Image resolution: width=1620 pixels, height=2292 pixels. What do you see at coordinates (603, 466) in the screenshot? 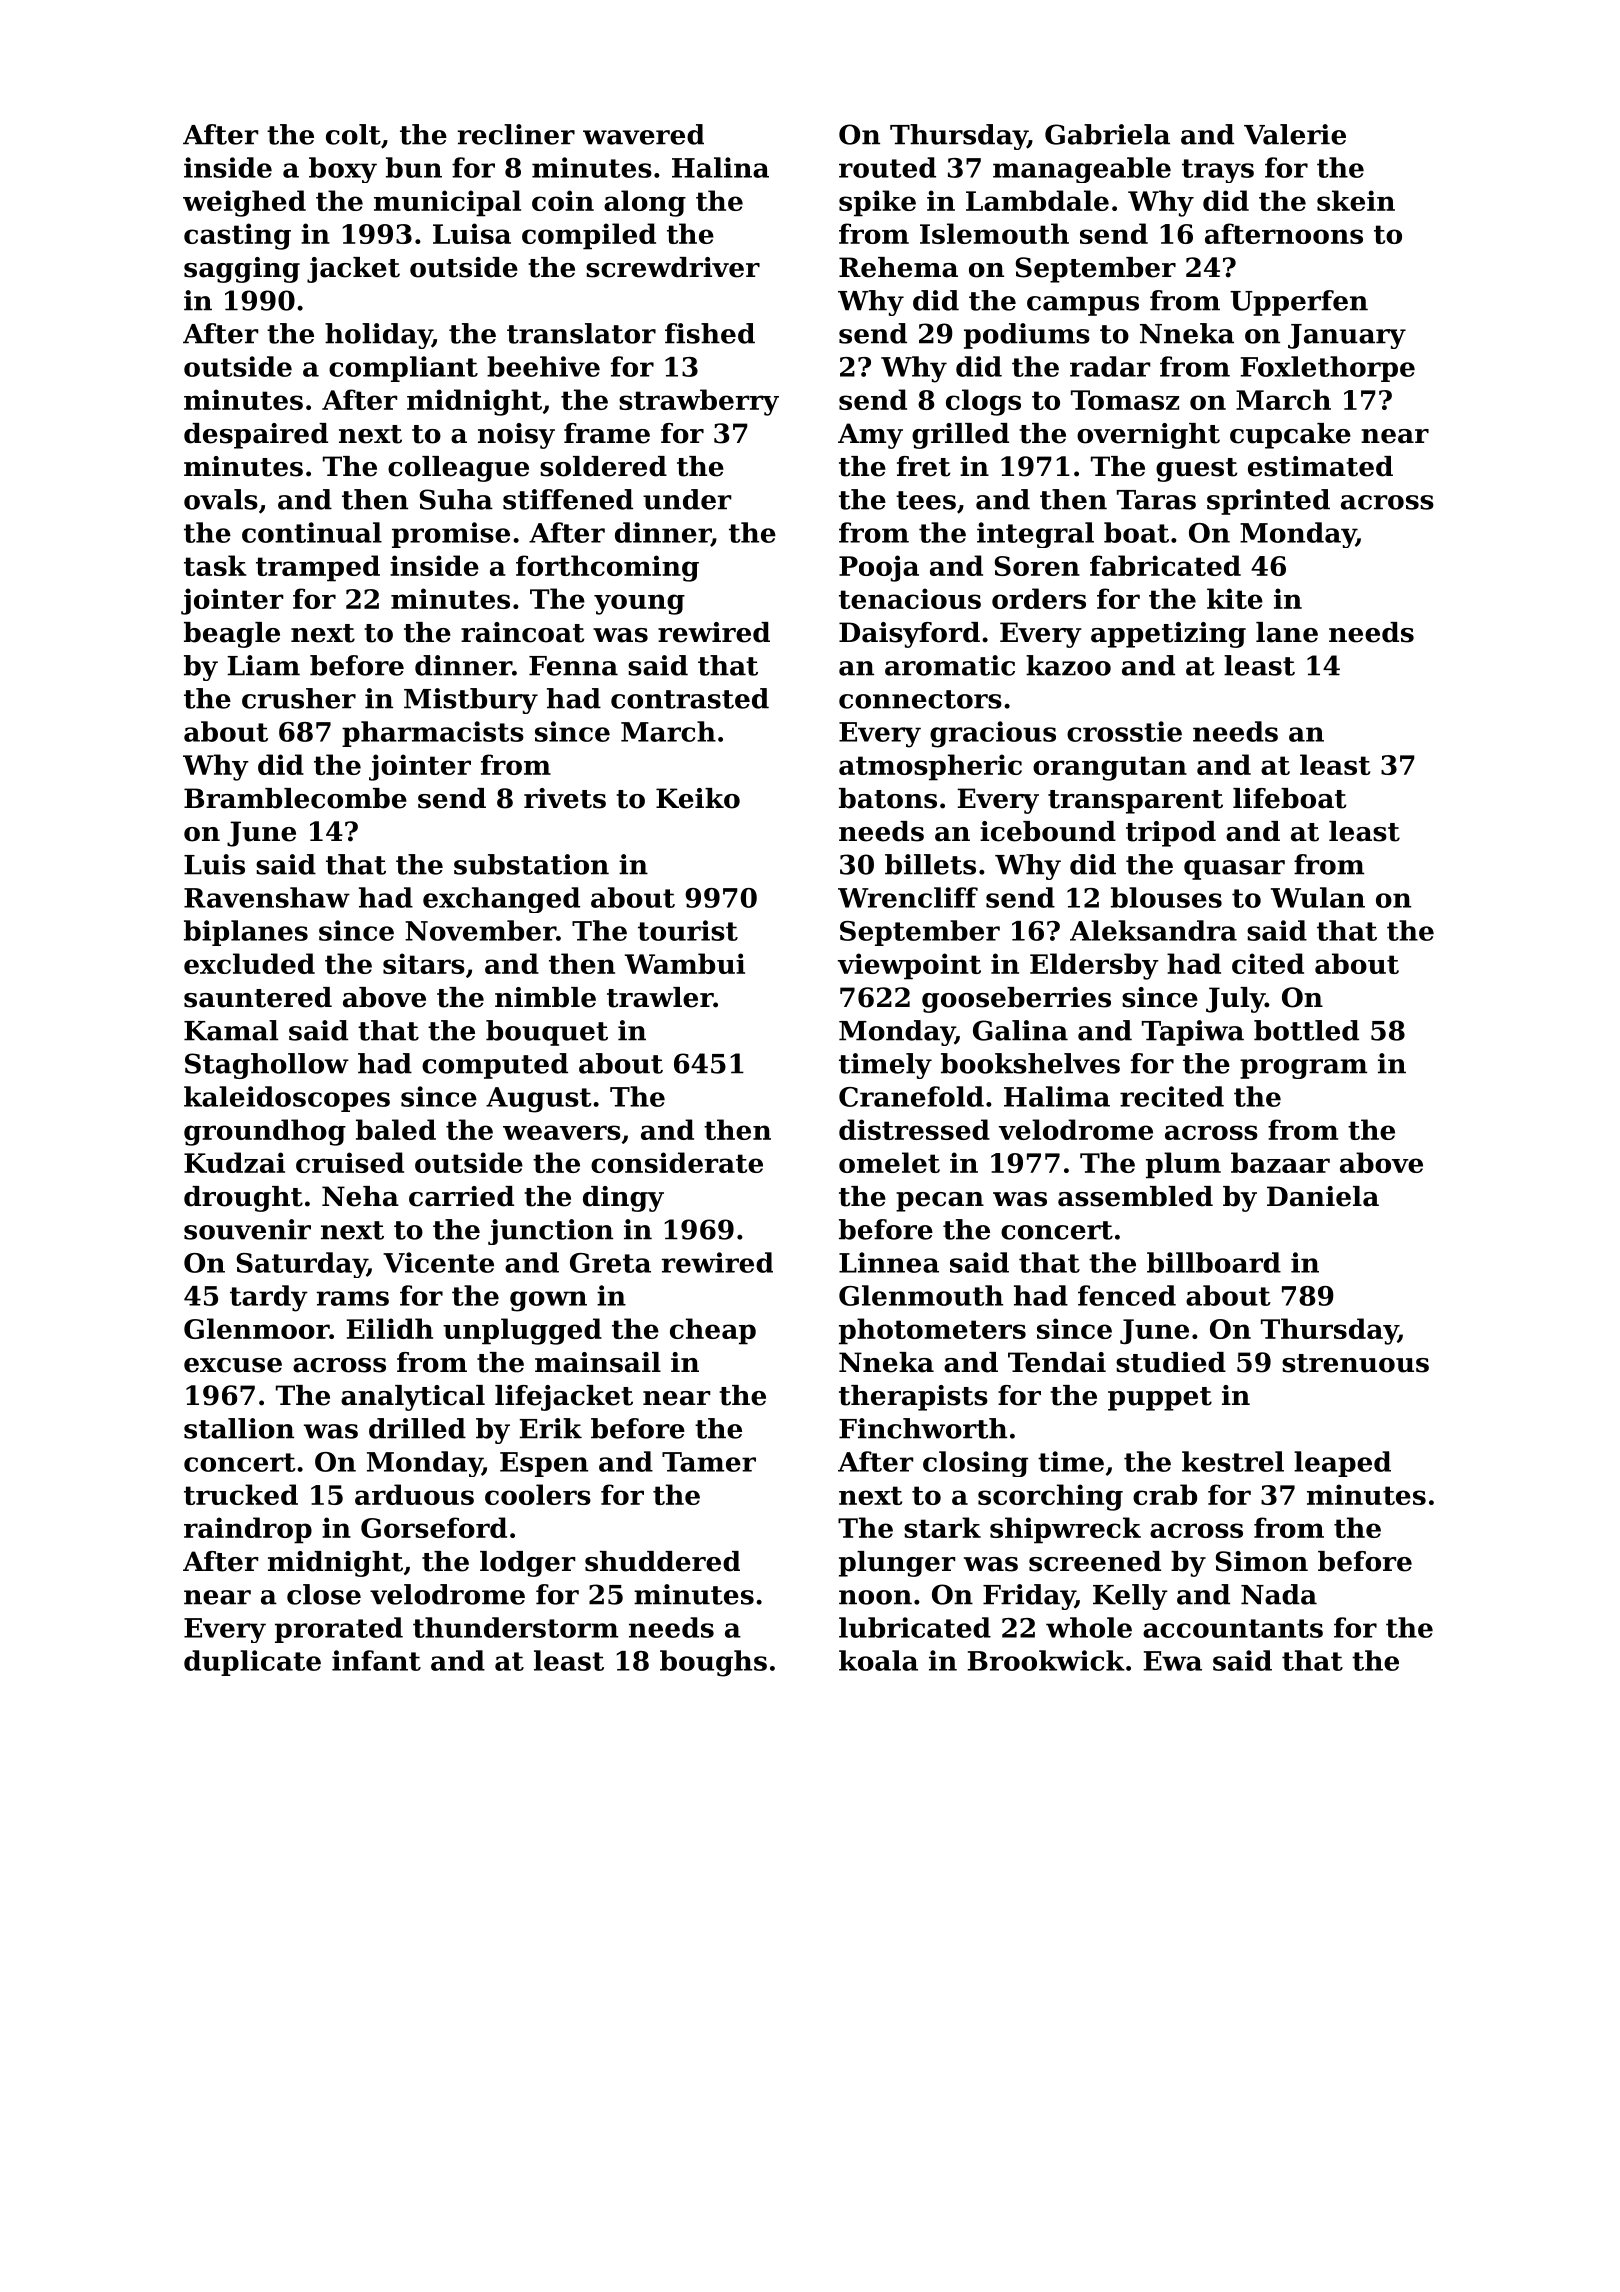
I see `soldered` at bounding box center [603, 466].
